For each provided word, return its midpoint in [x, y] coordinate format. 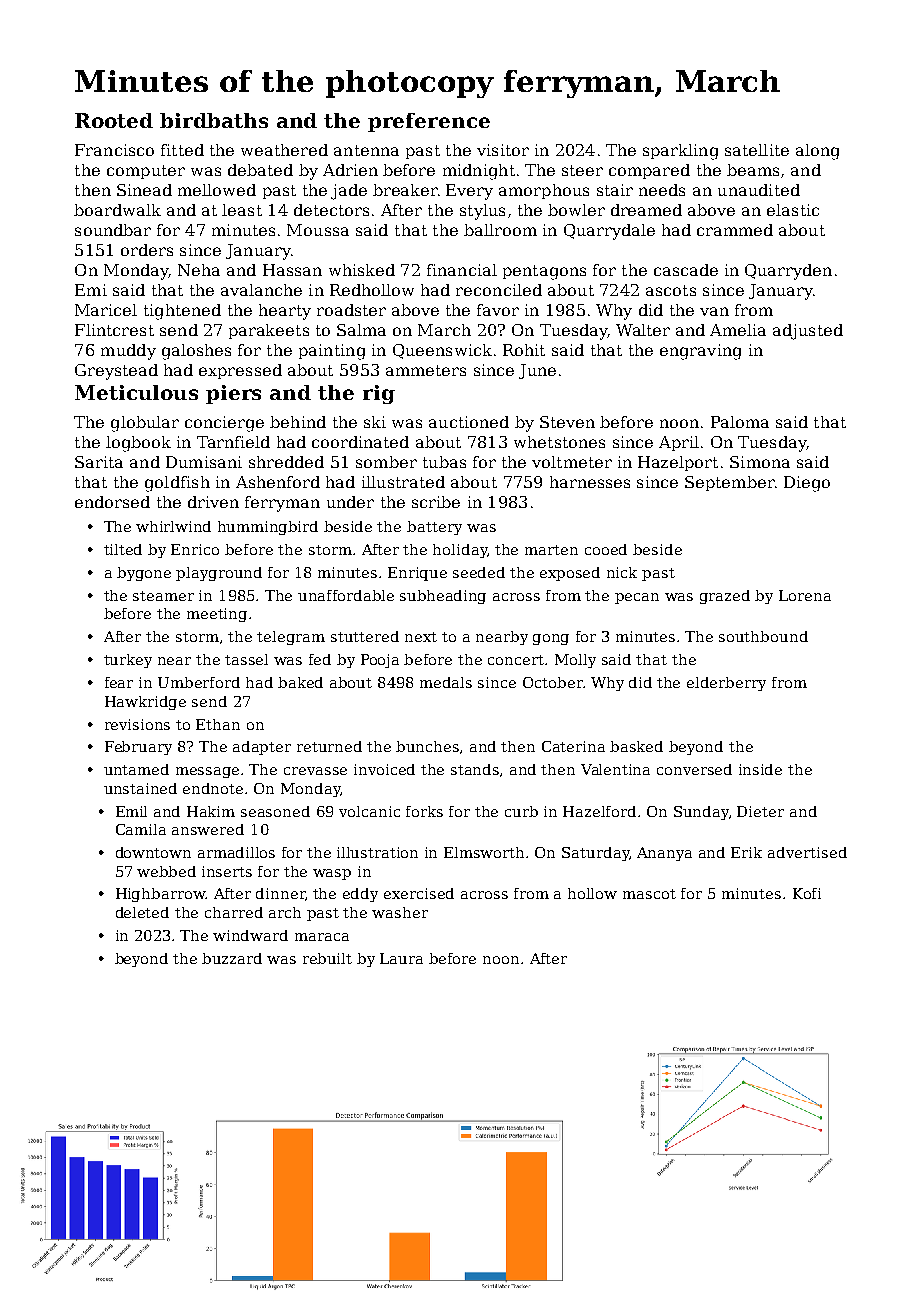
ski [375, 422]
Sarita [99, 462]
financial [462, 270]
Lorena [805, 595]
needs [662, 190]
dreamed [646, 210]
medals [446, 682]
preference [429, 122]
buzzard [232, 958]
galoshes [196, 352]
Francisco [114, 150]
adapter [262, 748]
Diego [807, 484]
